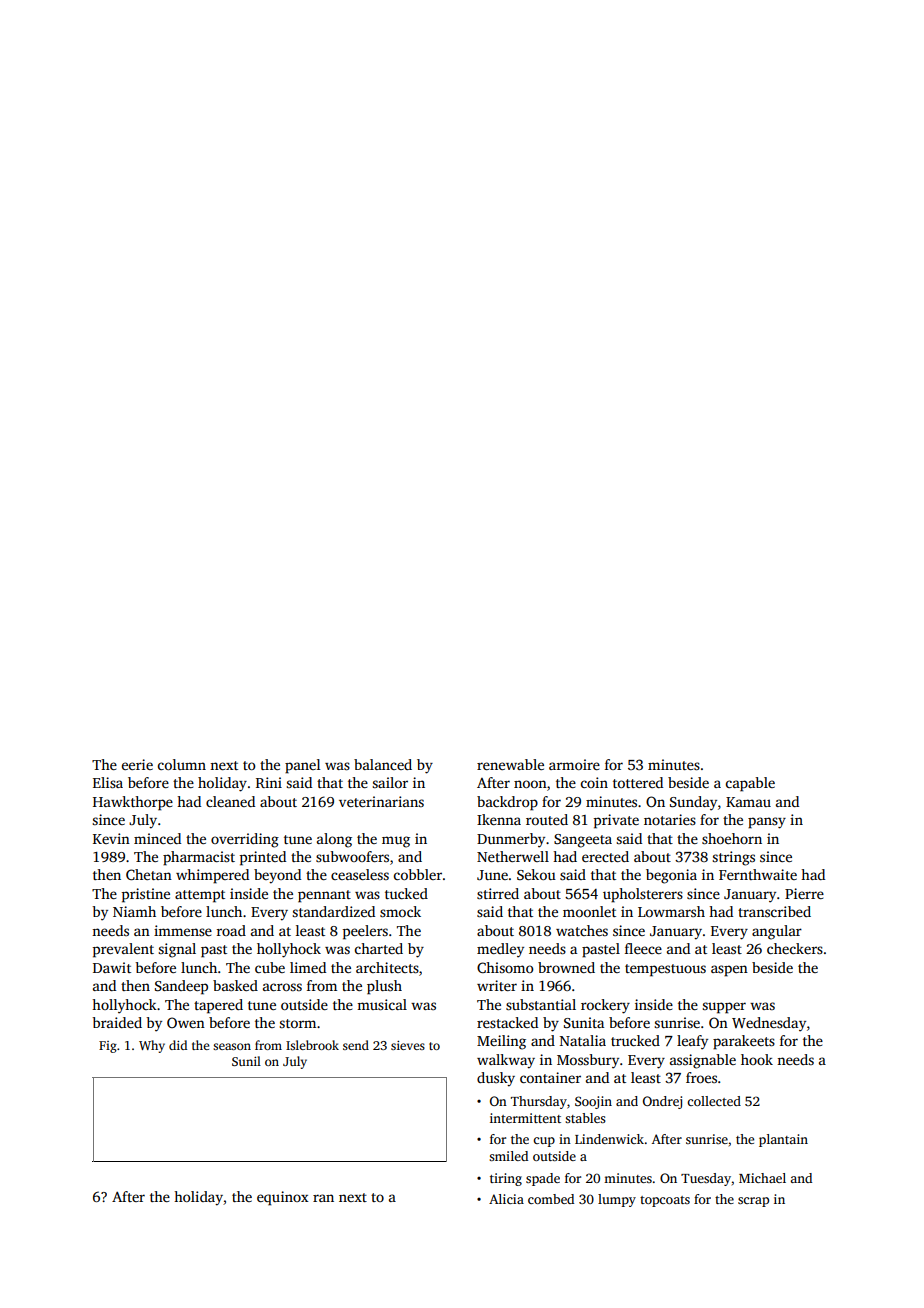  What do you see at coordinates (501, 1042) in the screenshot?
I see `Meiling` at bounding box center [501, 1042].
